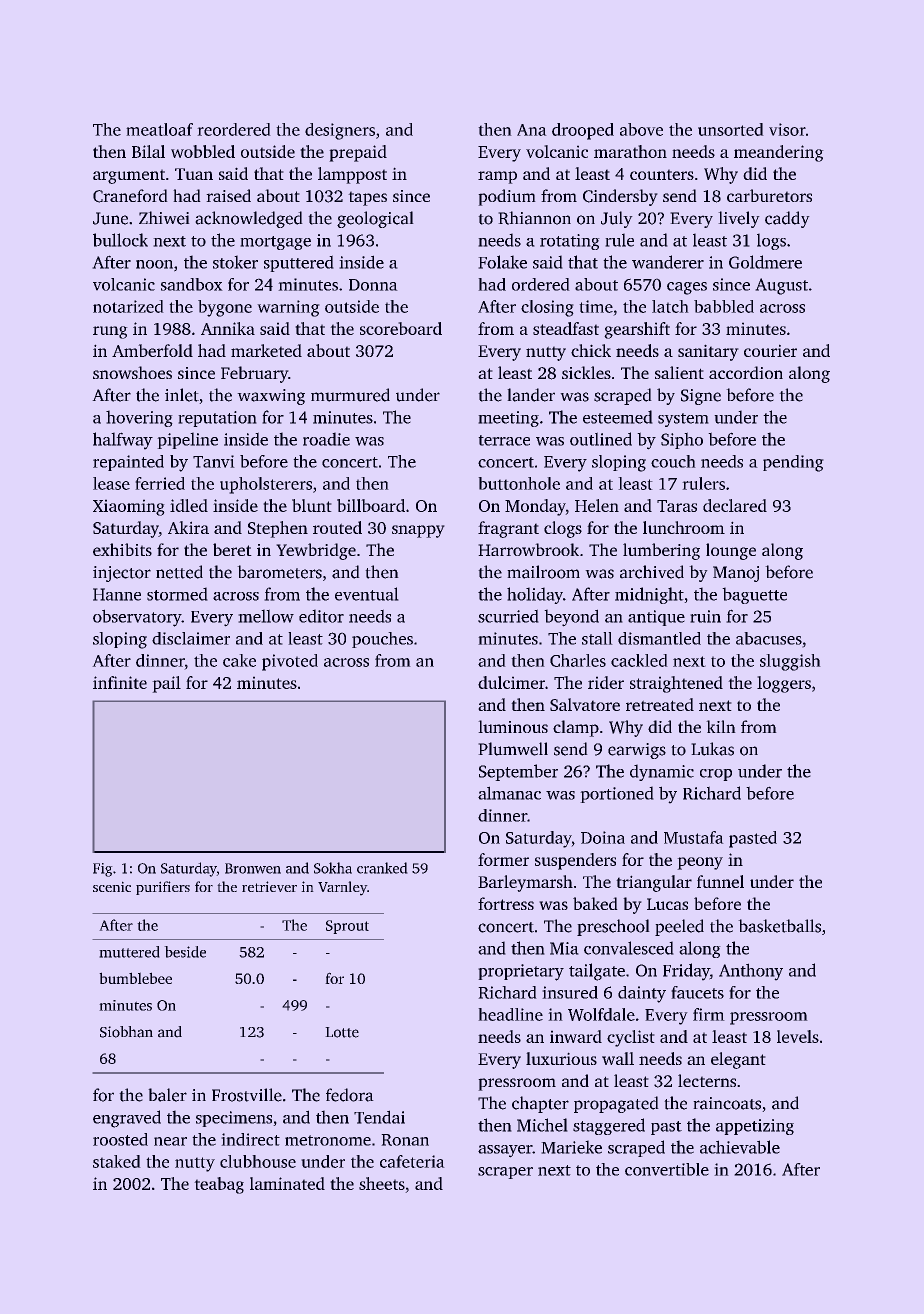 The width and height of the screenshot is (924, 1314). What do you see at coordinates (117, 1161) in the screenshot?
I see `staked` at bounding box center [117, 1161].
